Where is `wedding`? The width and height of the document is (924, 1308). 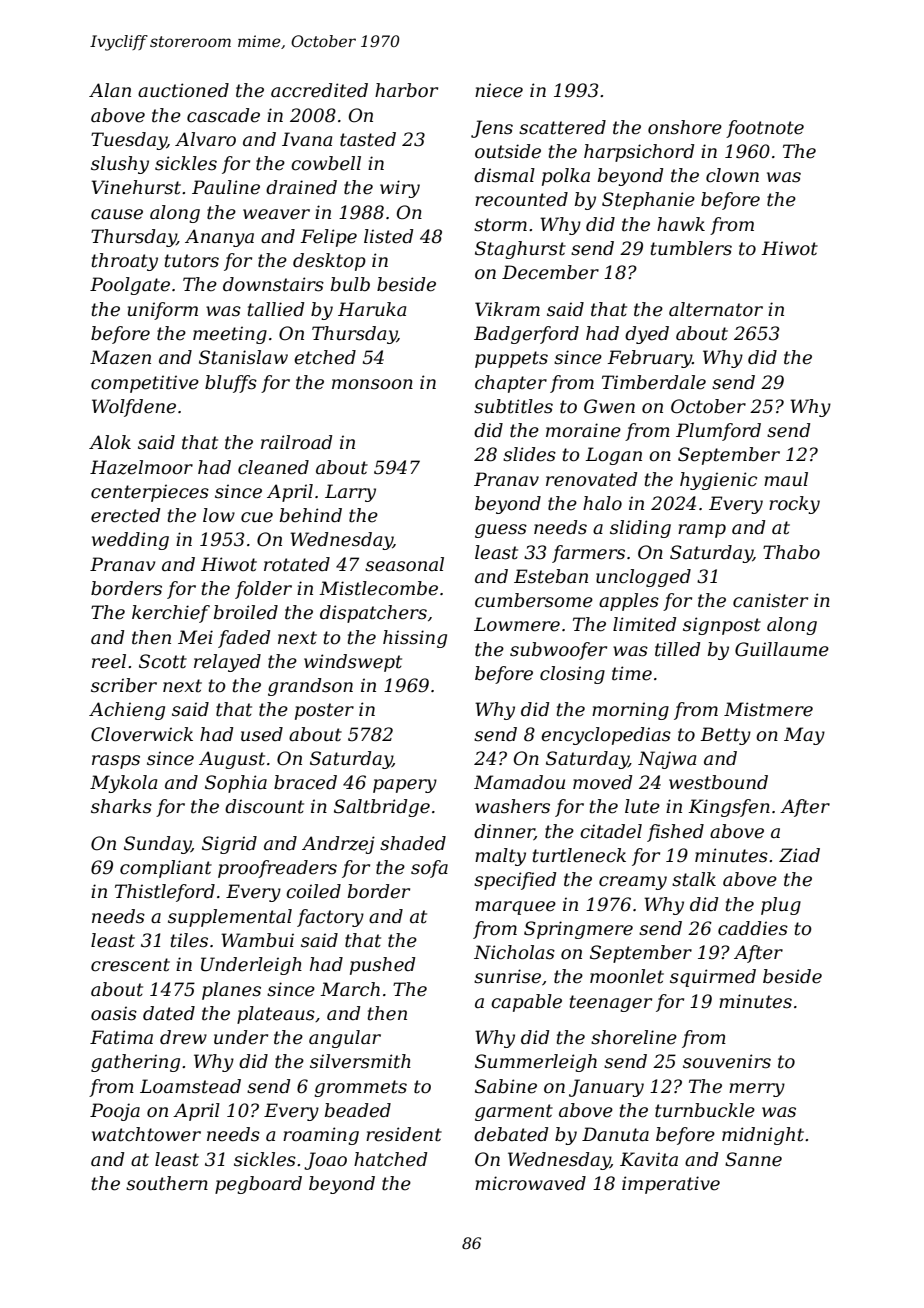 wedding is located at coordinates (130, 541).
